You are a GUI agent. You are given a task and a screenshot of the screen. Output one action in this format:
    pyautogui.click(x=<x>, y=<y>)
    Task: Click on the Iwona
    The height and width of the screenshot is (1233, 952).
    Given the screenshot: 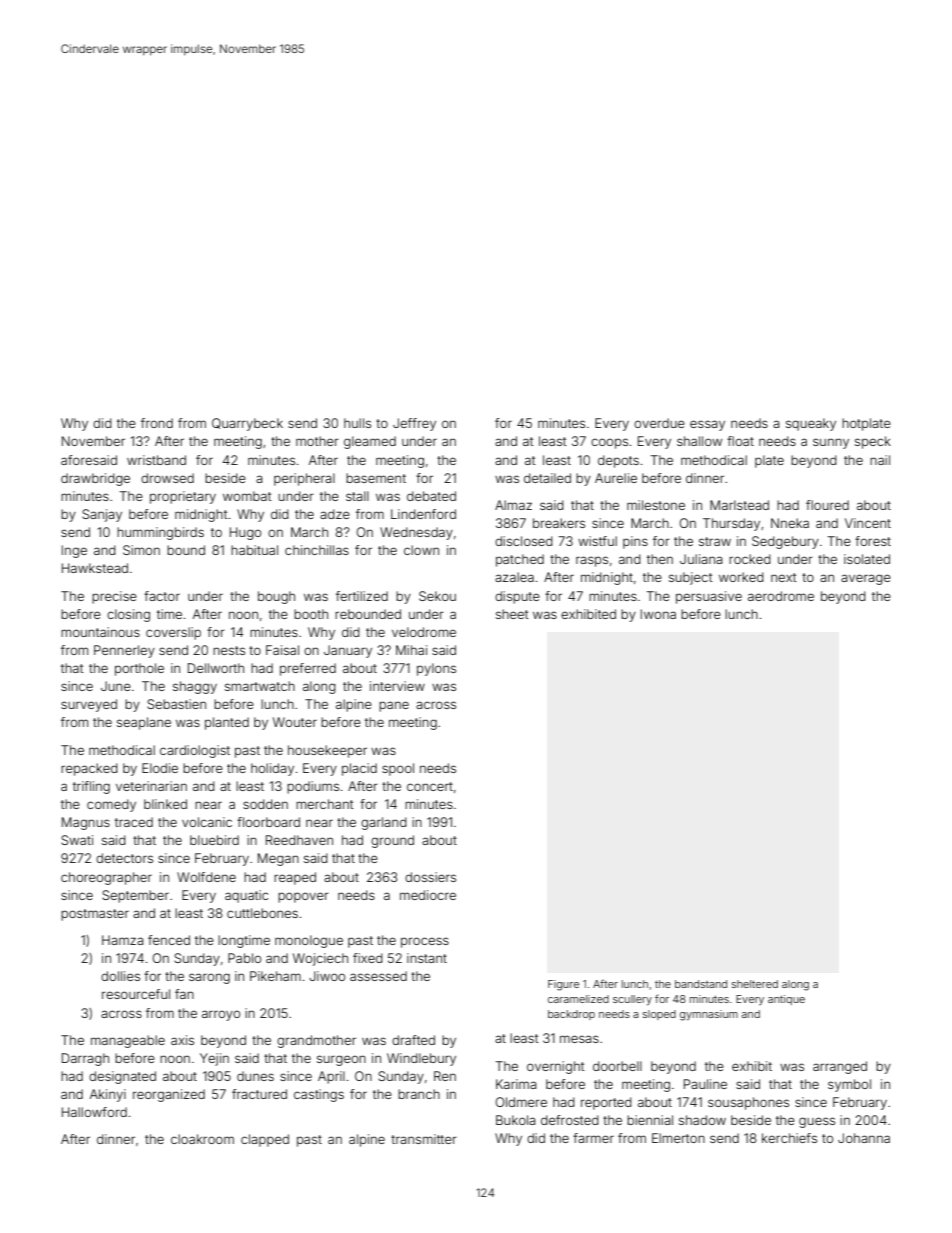 What is the action you would take?
    pyautogui.click(x=658, y=614)
